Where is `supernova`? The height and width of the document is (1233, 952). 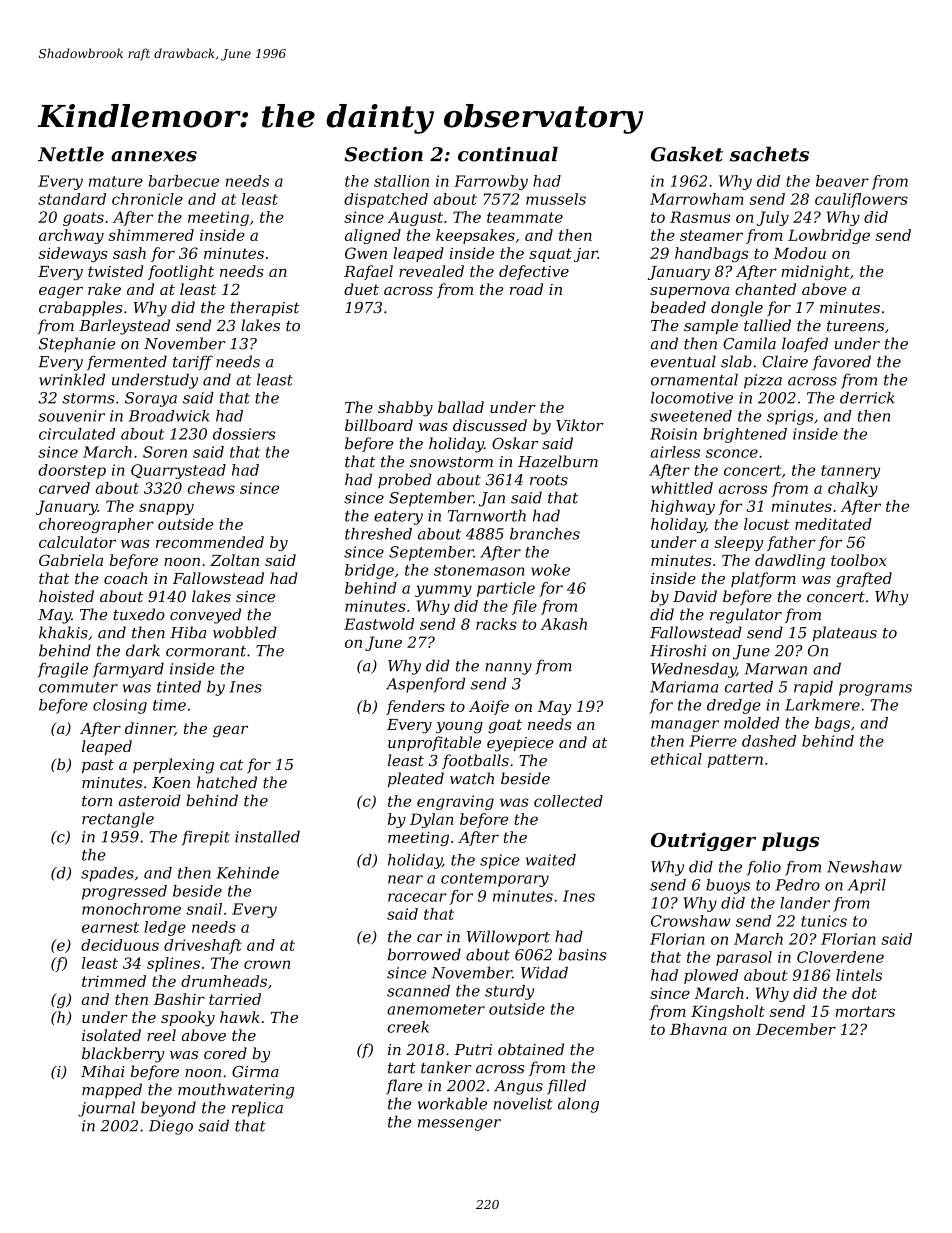 supernova is located at coordinates (689, 292).
